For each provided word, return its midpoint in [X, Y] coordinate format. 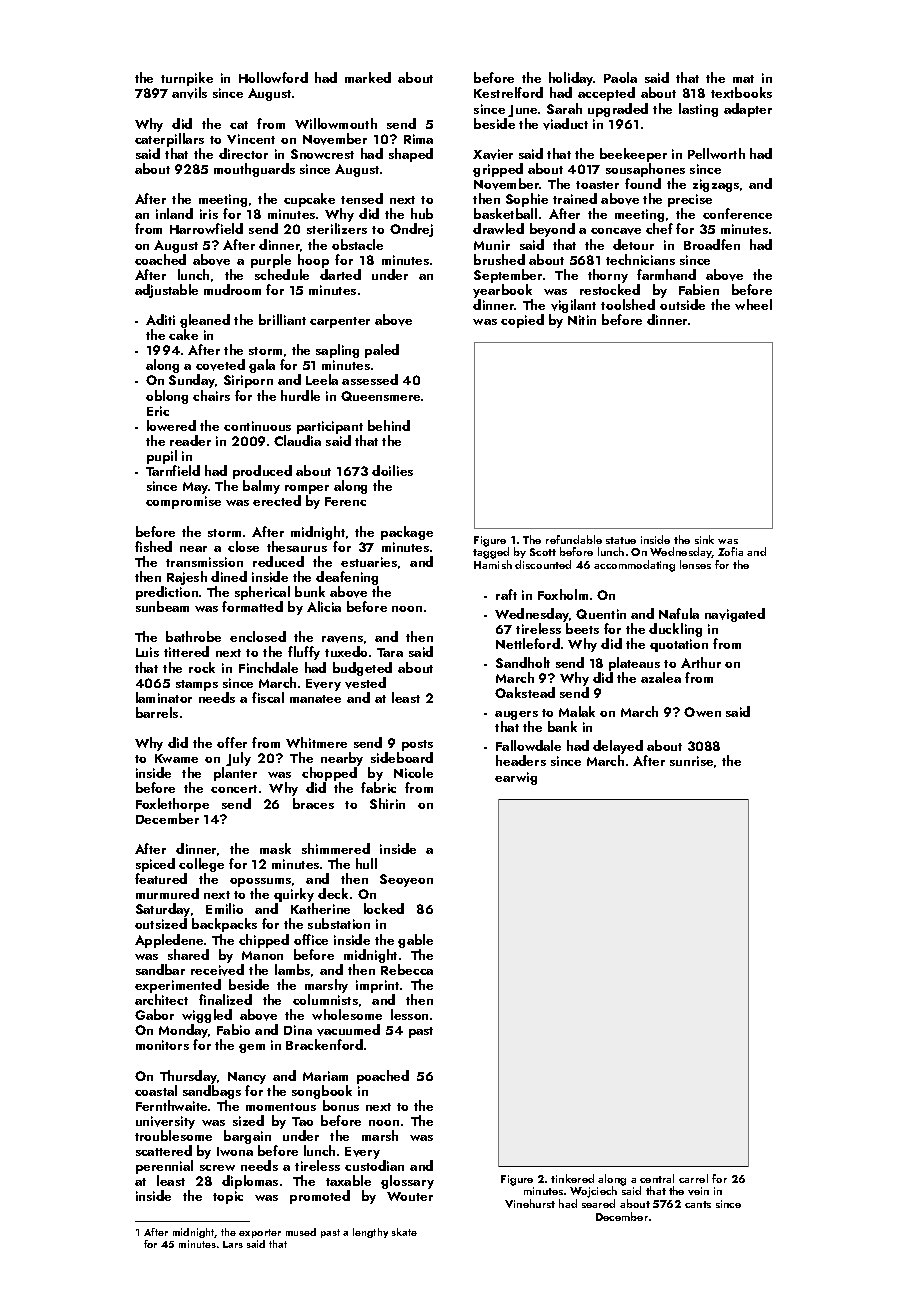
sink [704, 539]
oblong [167, 397]
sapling [337, 351]
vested [365, 683]
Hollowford [273, 77]
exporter [260, 1233]
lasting [698, 110]
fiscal [268, 697]
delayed [618, 747]
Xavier [493, 154]
